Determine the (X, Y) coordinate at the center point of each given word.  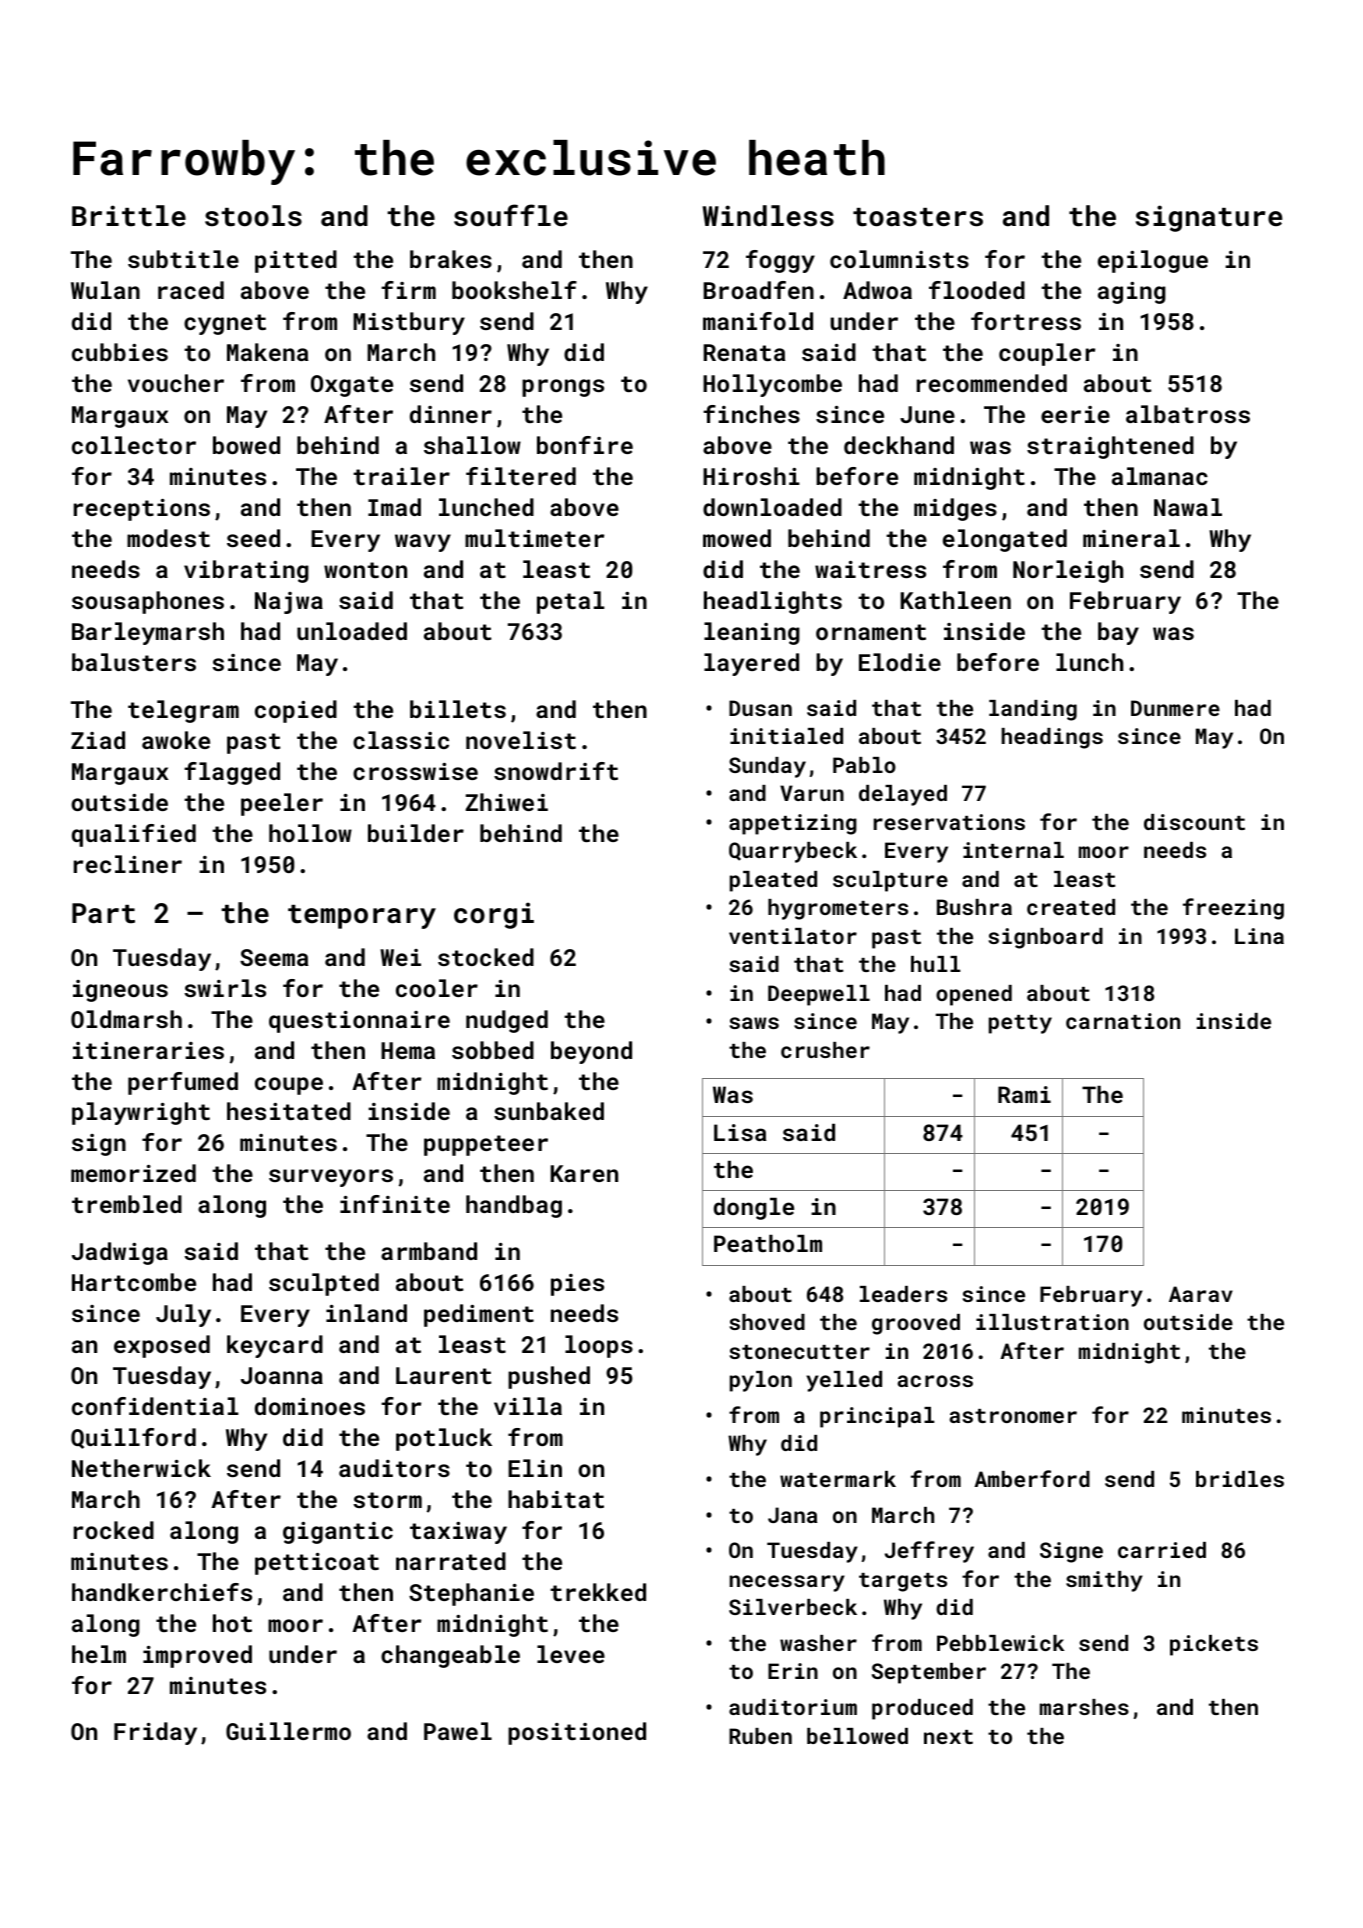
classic (401, 740)
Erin (793, 1671)
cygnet (225, 324)
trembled (127, 1204)
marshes (1084, 1707)
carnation (1123, 1021)
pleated (773, 881)
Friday (155, 1733)
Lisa (740, 1132)
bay (1118, 633)
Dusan (760, 708)
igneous (120, 991)
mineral (1131, 538)
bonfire (585, 445)
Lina (1259, 936)
